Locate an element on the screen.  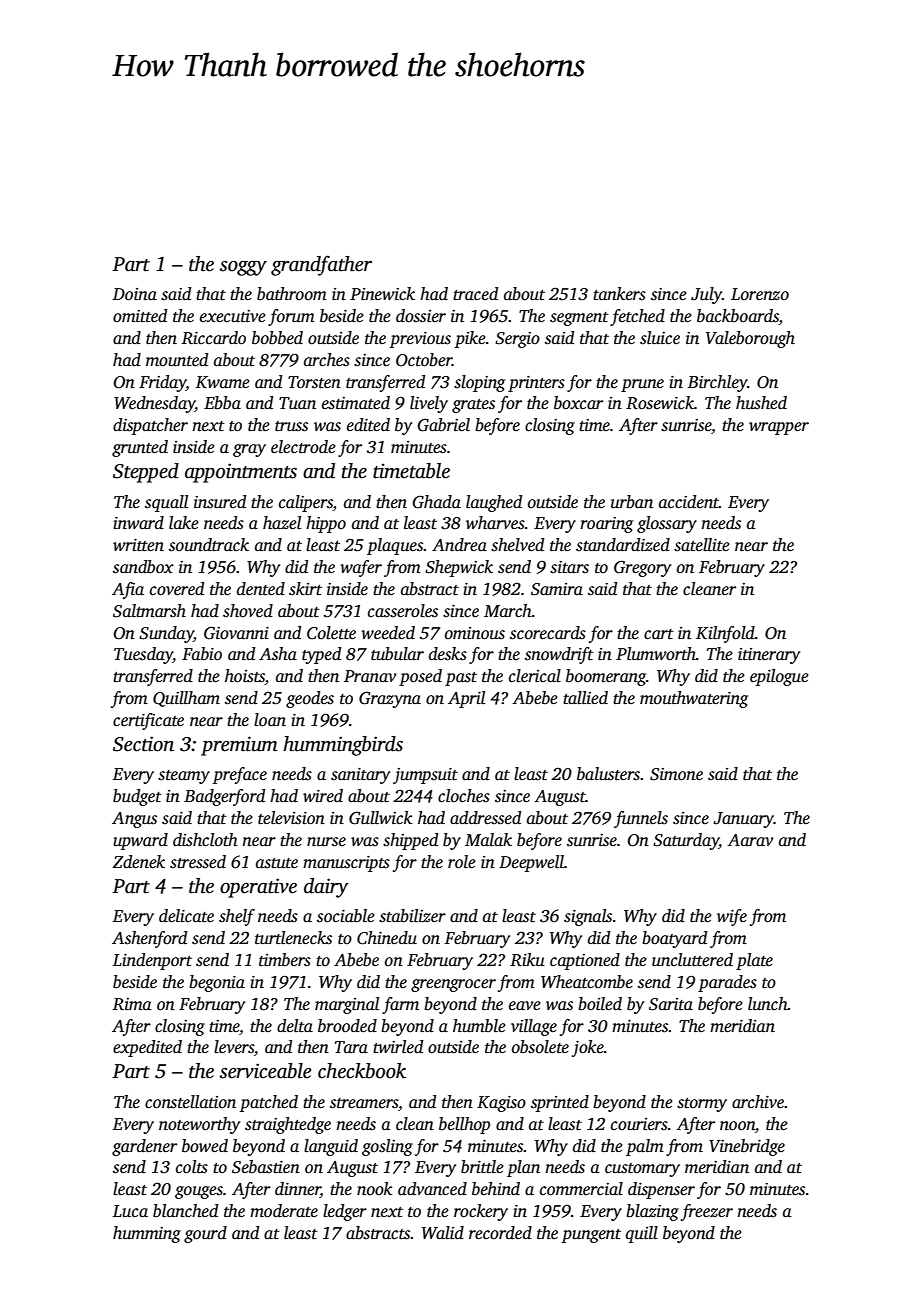
omitted is located at coordinates (140, 316).
